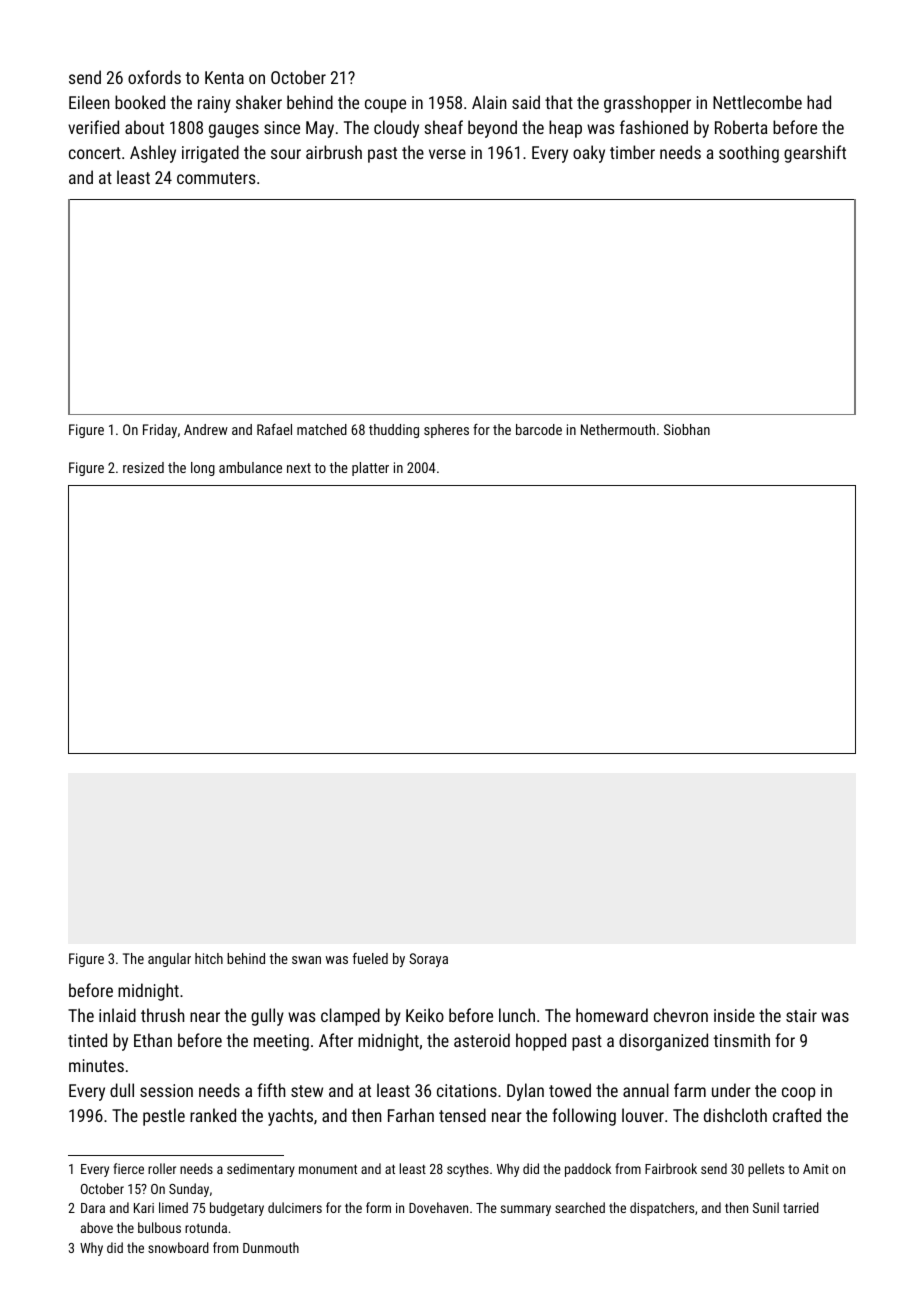 The height and width of the image is (1308, 924). Describe the element at coordinates (819, 102) in the image. I see `had` at that location.
